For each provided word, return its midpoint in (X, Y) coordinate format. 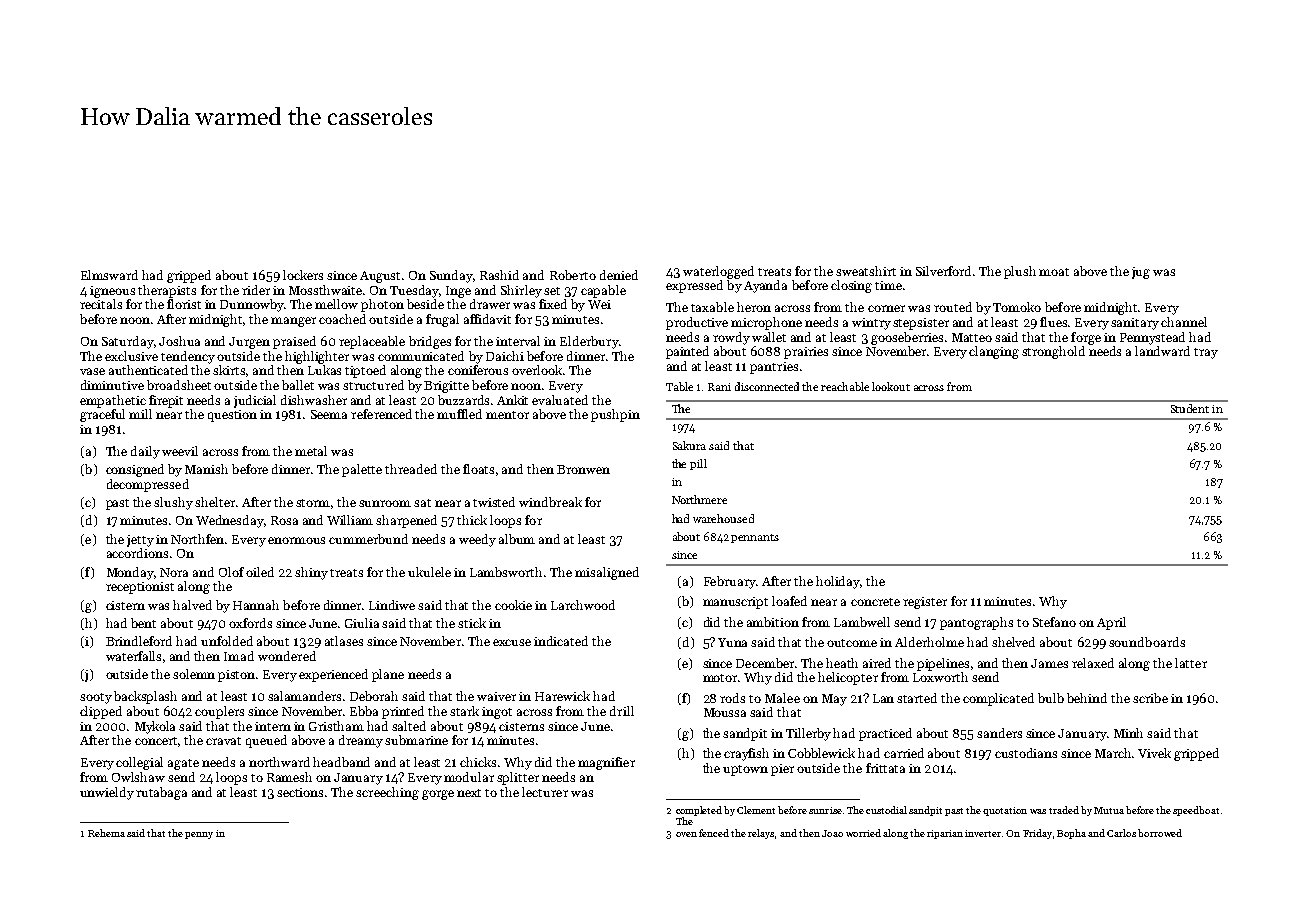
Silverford (943, 271)
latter (1191, 663)
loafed (789, 601)
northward (279, 762)
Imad (239, 656)
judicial (255, 401)
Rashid (499, 275)
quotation (1005, 811)
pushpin (615, 415)
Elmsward (109, 275)
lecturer (545, 792)
